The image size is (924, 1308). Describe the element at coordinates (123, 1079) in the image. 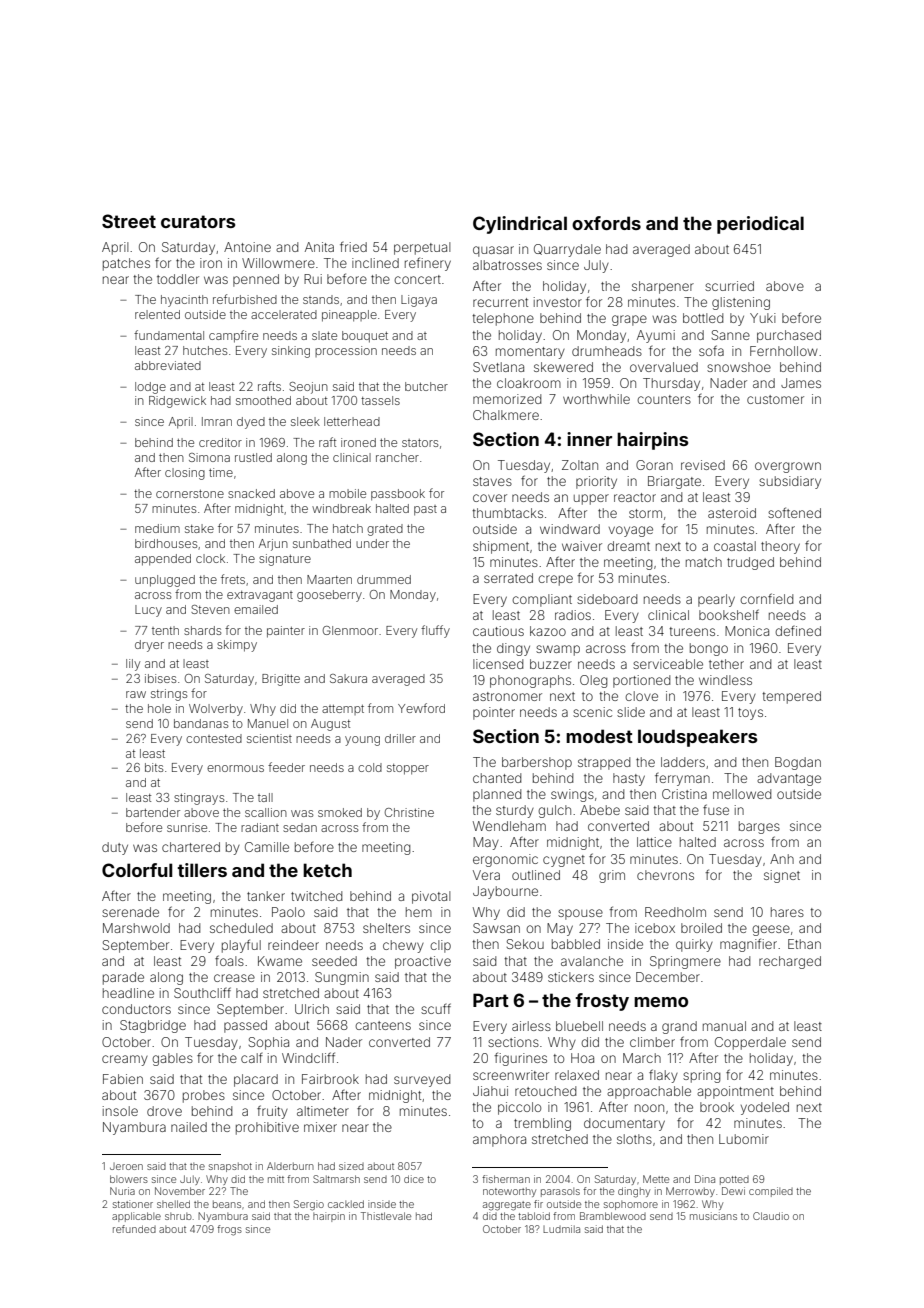

I see `Fabien` at that location.
